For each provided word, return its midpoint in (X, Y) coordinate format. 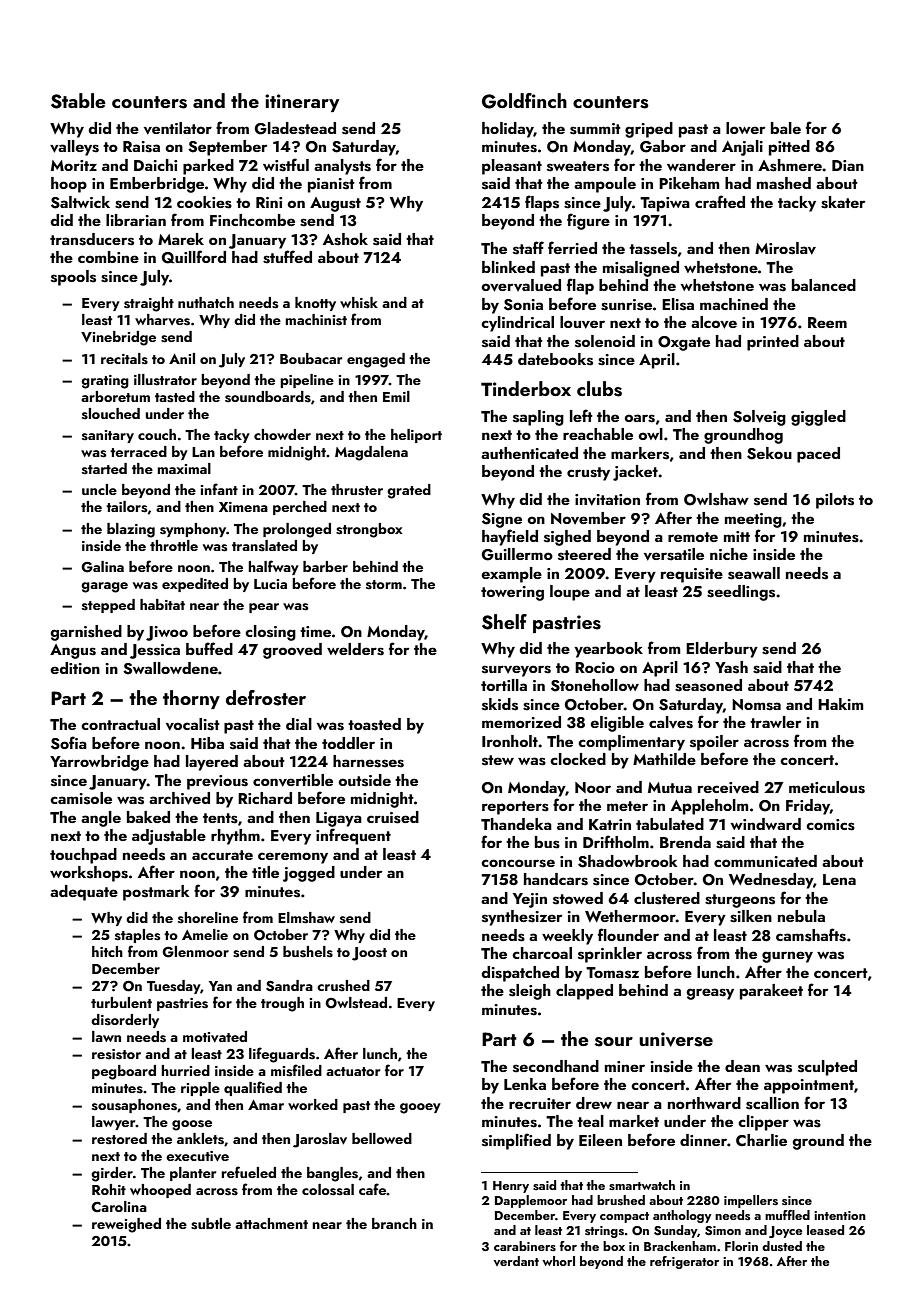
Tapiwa (665, 204)
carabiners (525, 1246)
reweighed (126, 1225)
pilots (835, 501)
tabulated (670, 824)
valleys (74, 148)
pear (264, 608)
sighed (567, 538)
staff (528, 248)
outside (364, 780)
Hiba (207, 743)
